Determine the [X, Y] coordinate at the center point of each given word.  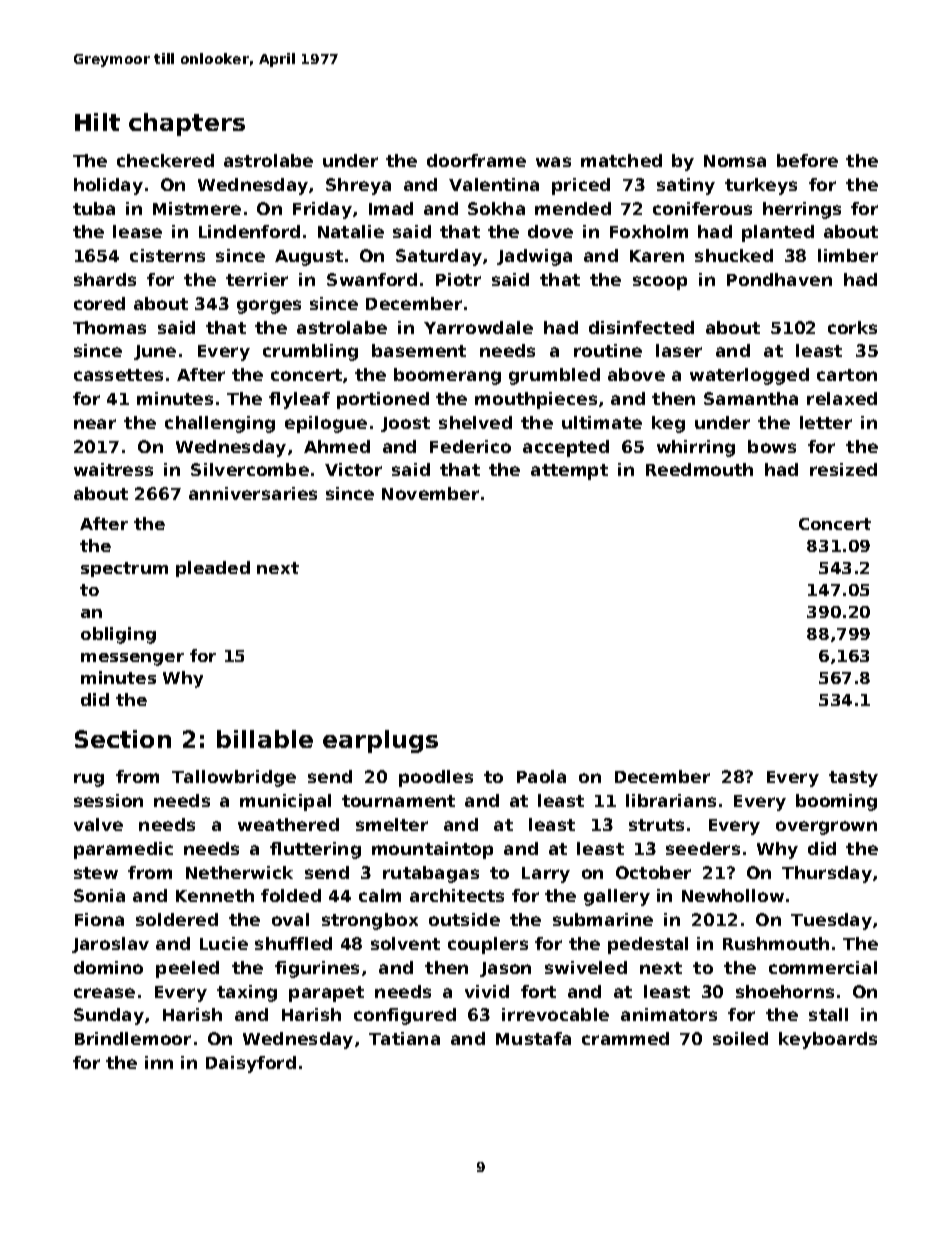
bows [772, 446]
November [430, 493]
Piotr [458, 279]
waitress [113, 469]
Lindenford [249, 231]
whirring [696, 448]
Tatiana [404, 1038]
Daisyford [251, 1064]
